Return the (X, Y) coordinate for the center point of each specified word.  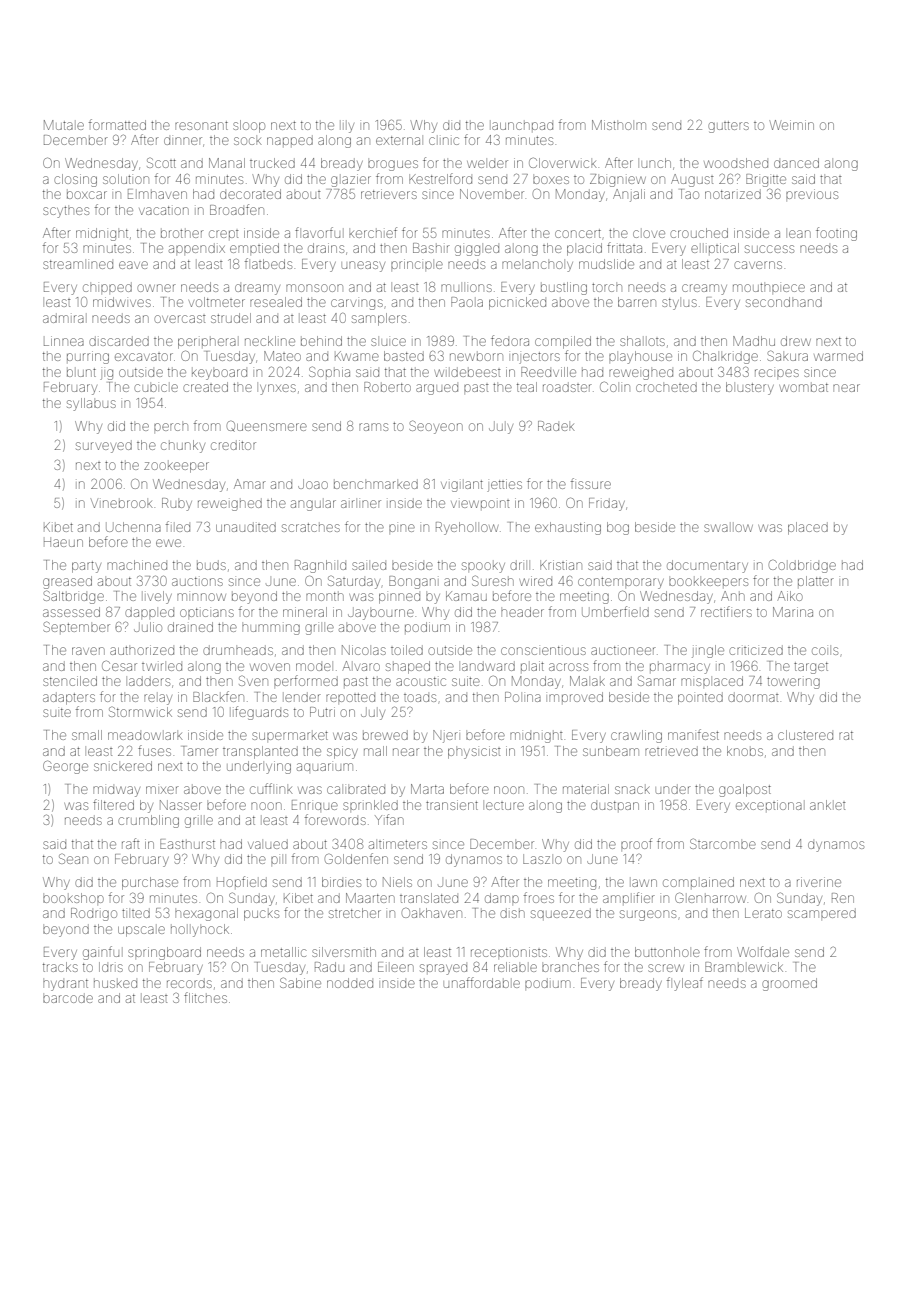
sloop (249, 126)
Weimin (791, 125)
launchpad (522, 126)
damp (502, 898)
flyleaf (685, 984)
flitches (205, 997)
